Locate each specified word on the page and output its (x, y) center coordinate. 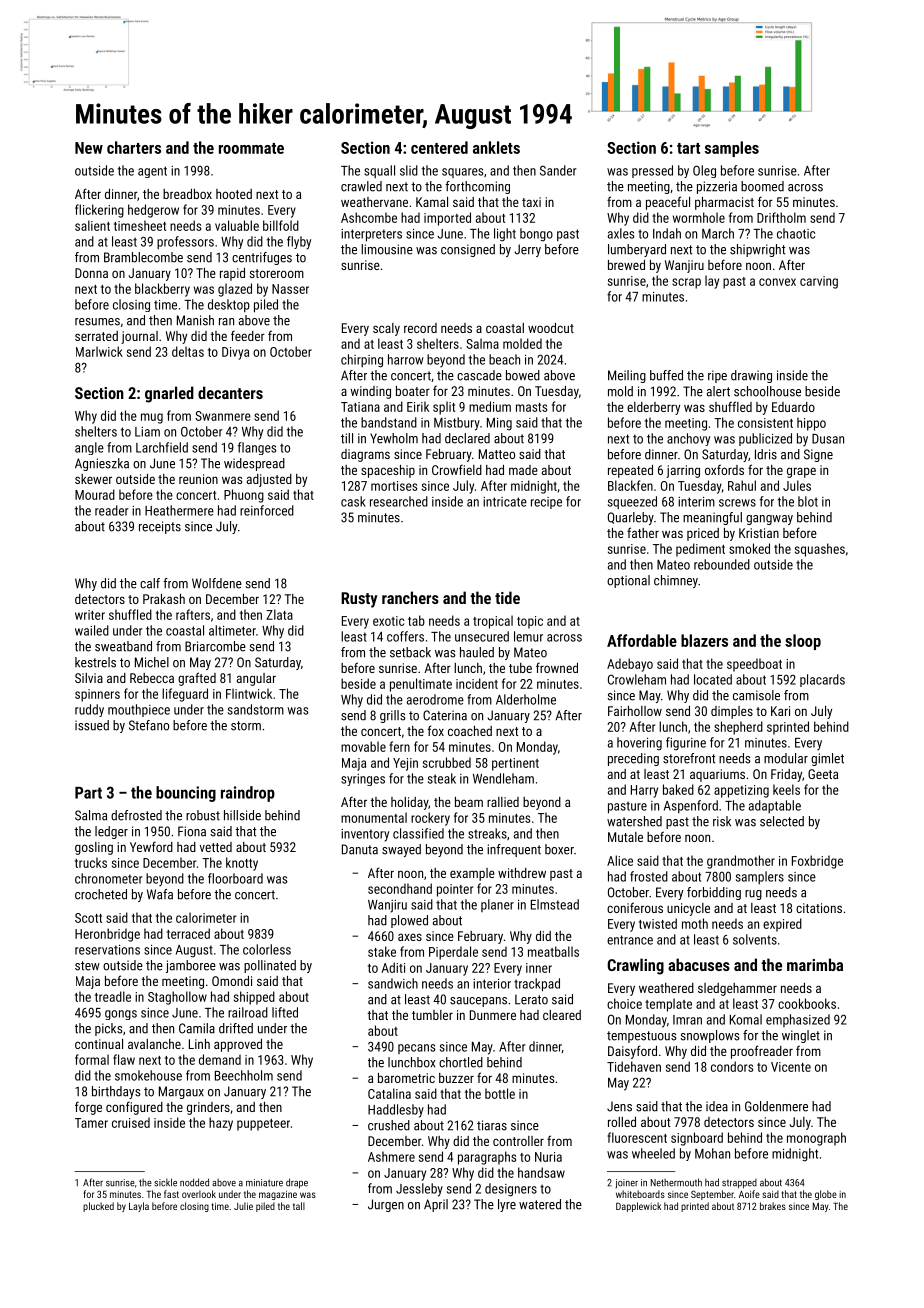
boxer (559, 849)
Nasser (290, 289)
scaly (386, 329)
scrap (686, 283)
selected (782, 821)
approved (238, 1045)
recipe (546, 503)
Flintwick (249, 693)
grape (801, 472)
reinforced (267, 510)
